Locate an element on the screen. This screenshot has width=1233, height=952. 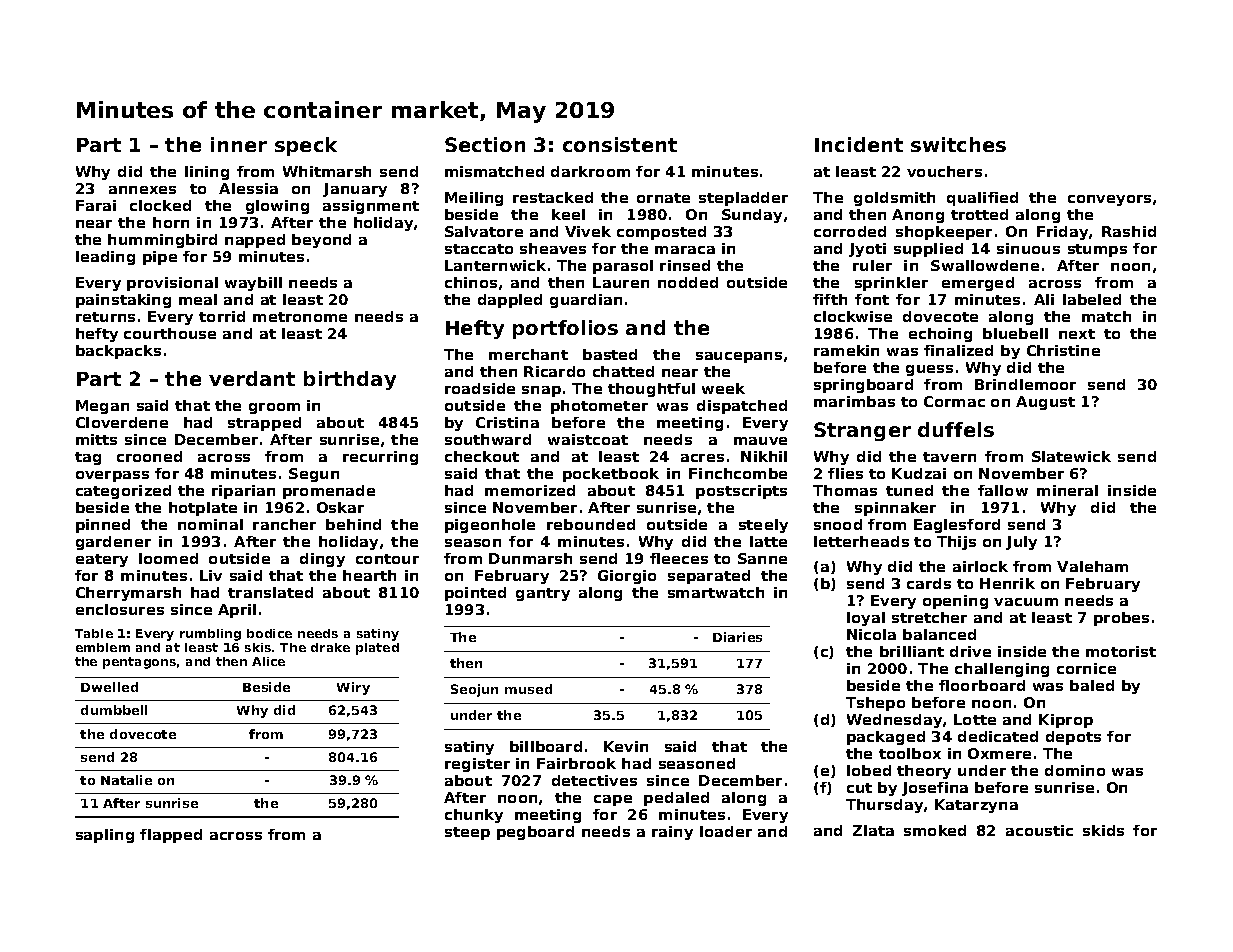
recurring is located at coordinates (380, 458).
